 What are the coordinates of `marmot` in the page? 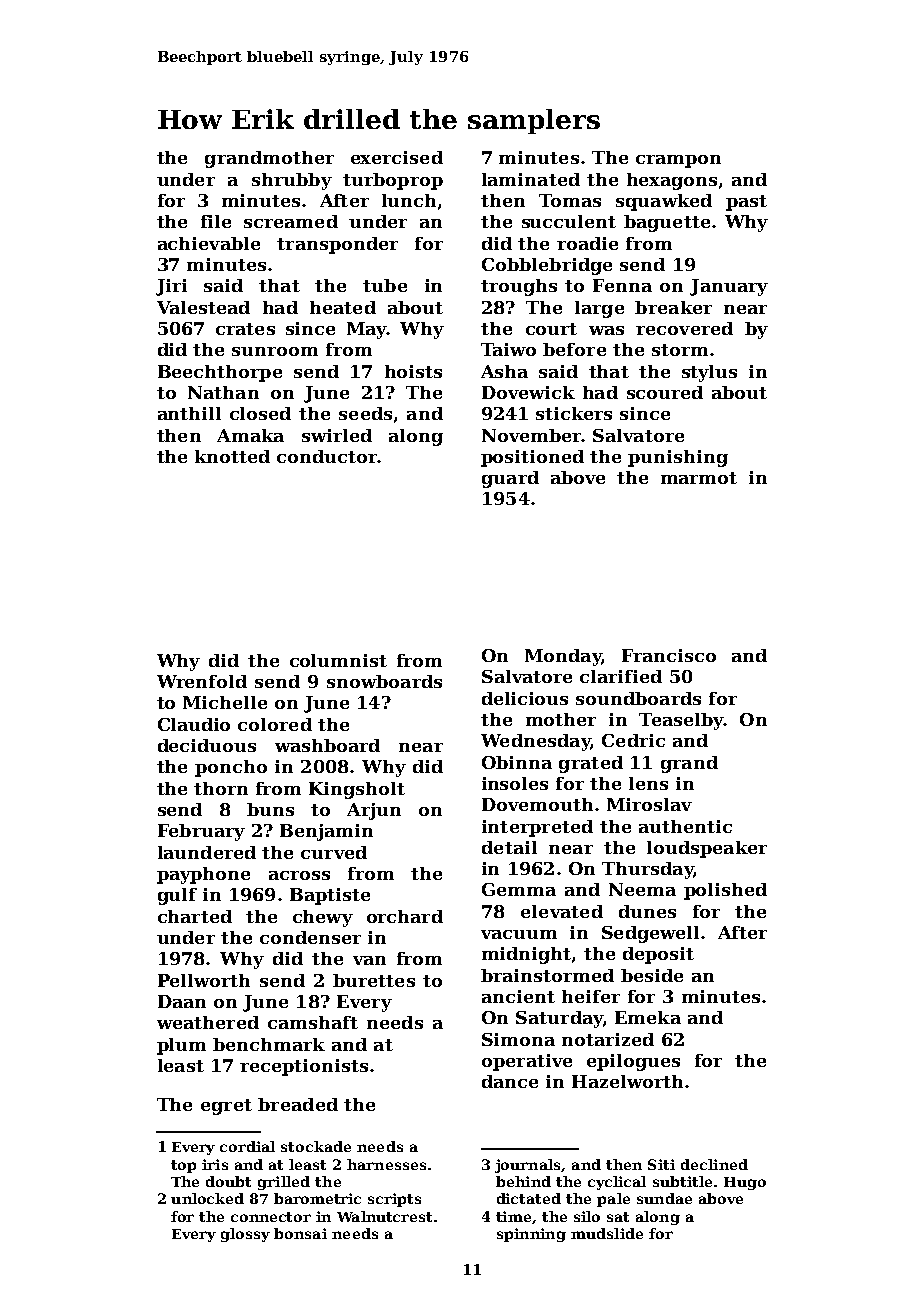 It's located at (699, 478).
